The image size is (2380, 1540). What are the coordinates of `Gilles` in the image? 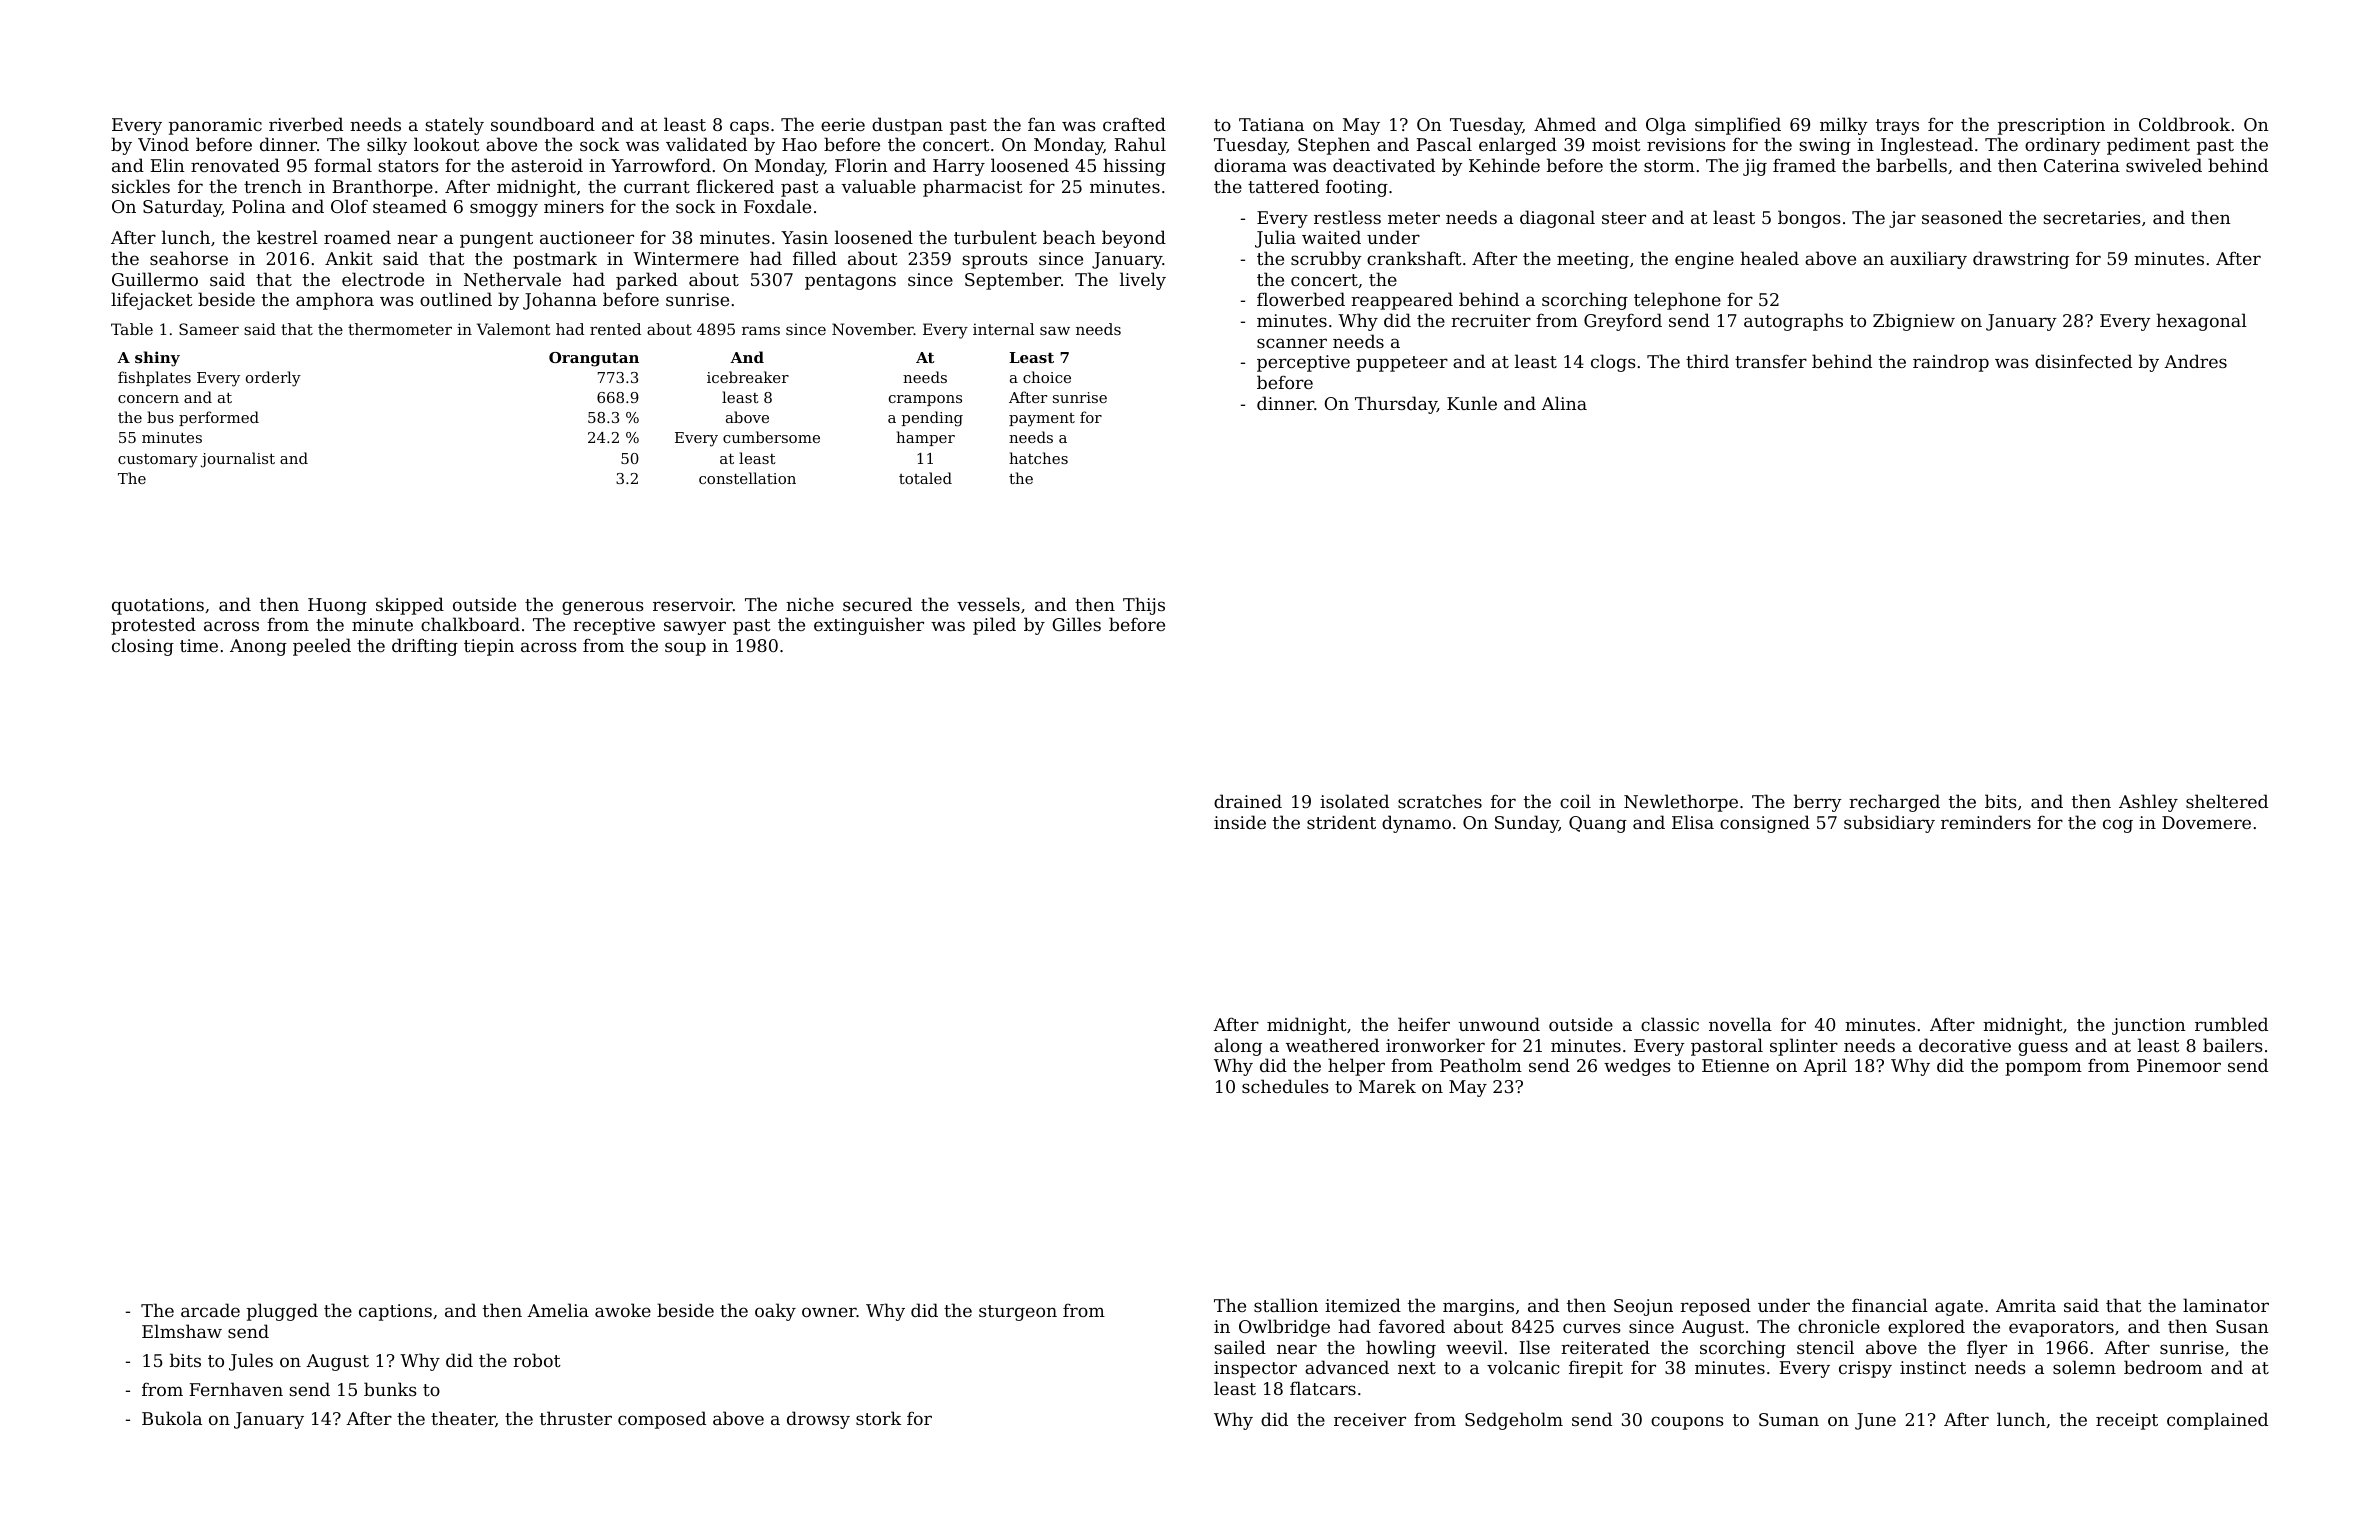 It's located at (1077, 624).
